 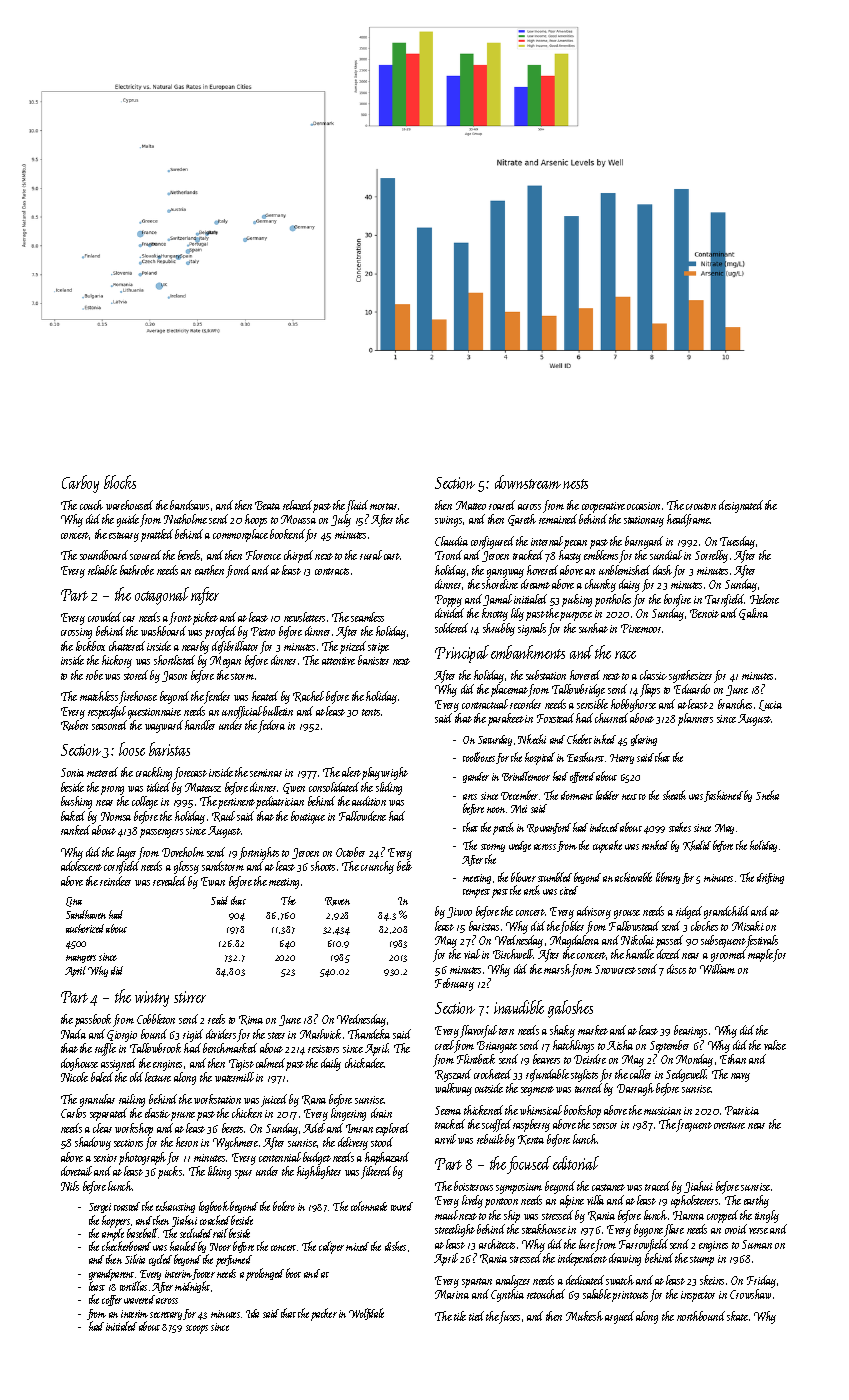 I want to click on scoops, so click(x=197, y=1329).
